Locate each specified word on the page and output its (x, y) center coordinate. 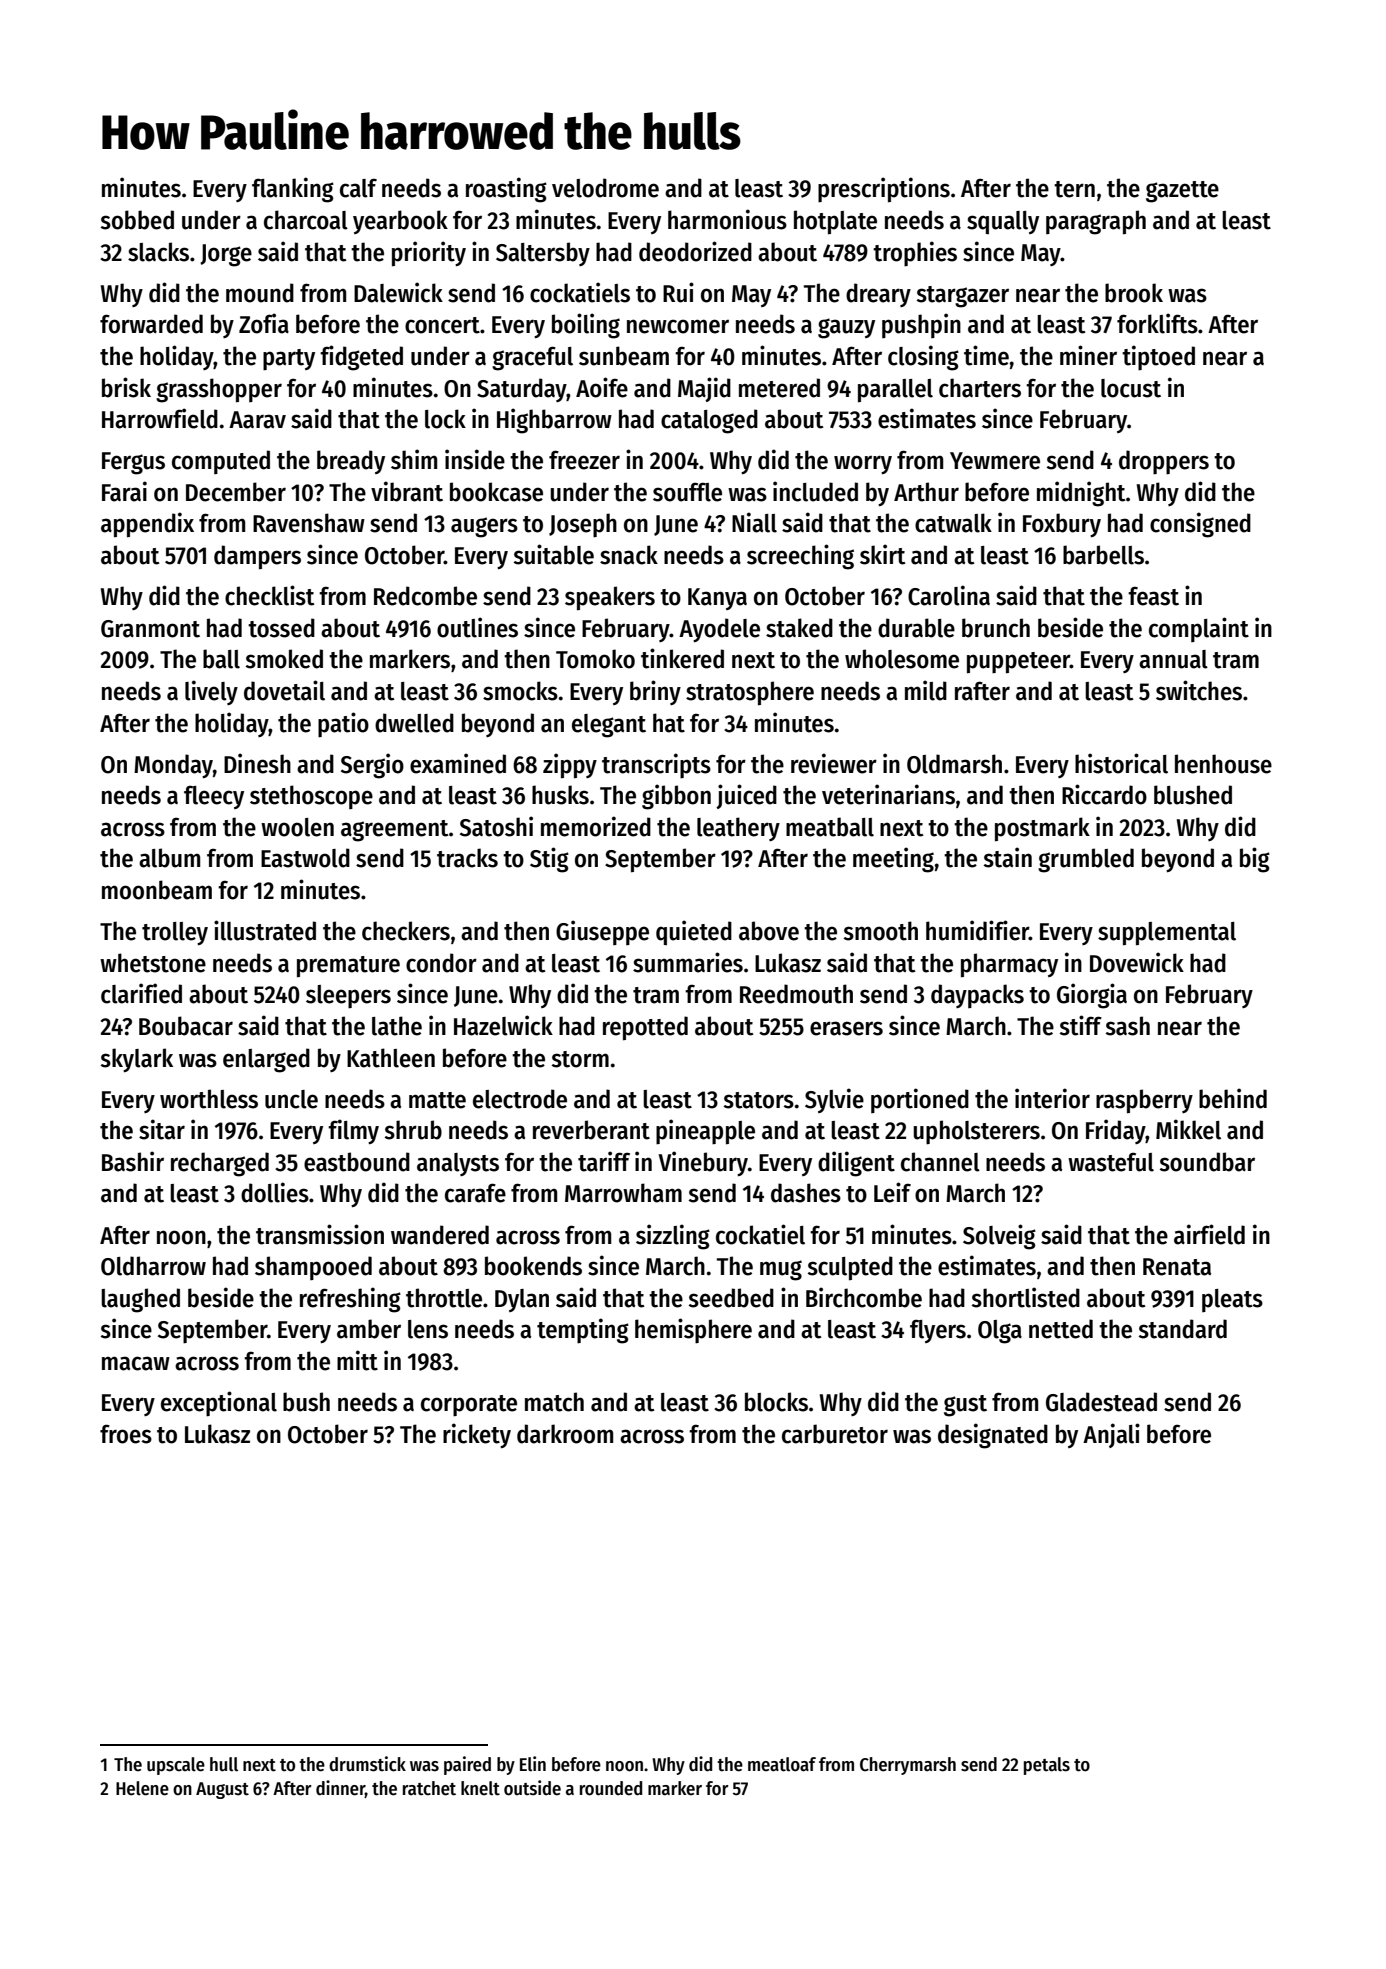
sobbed (137, 220)
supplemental (1167, 934)
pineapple (705, 1132)
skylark (136, 1060)
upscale (176, 1766)
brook (1134, 293)
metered (779, 388)
